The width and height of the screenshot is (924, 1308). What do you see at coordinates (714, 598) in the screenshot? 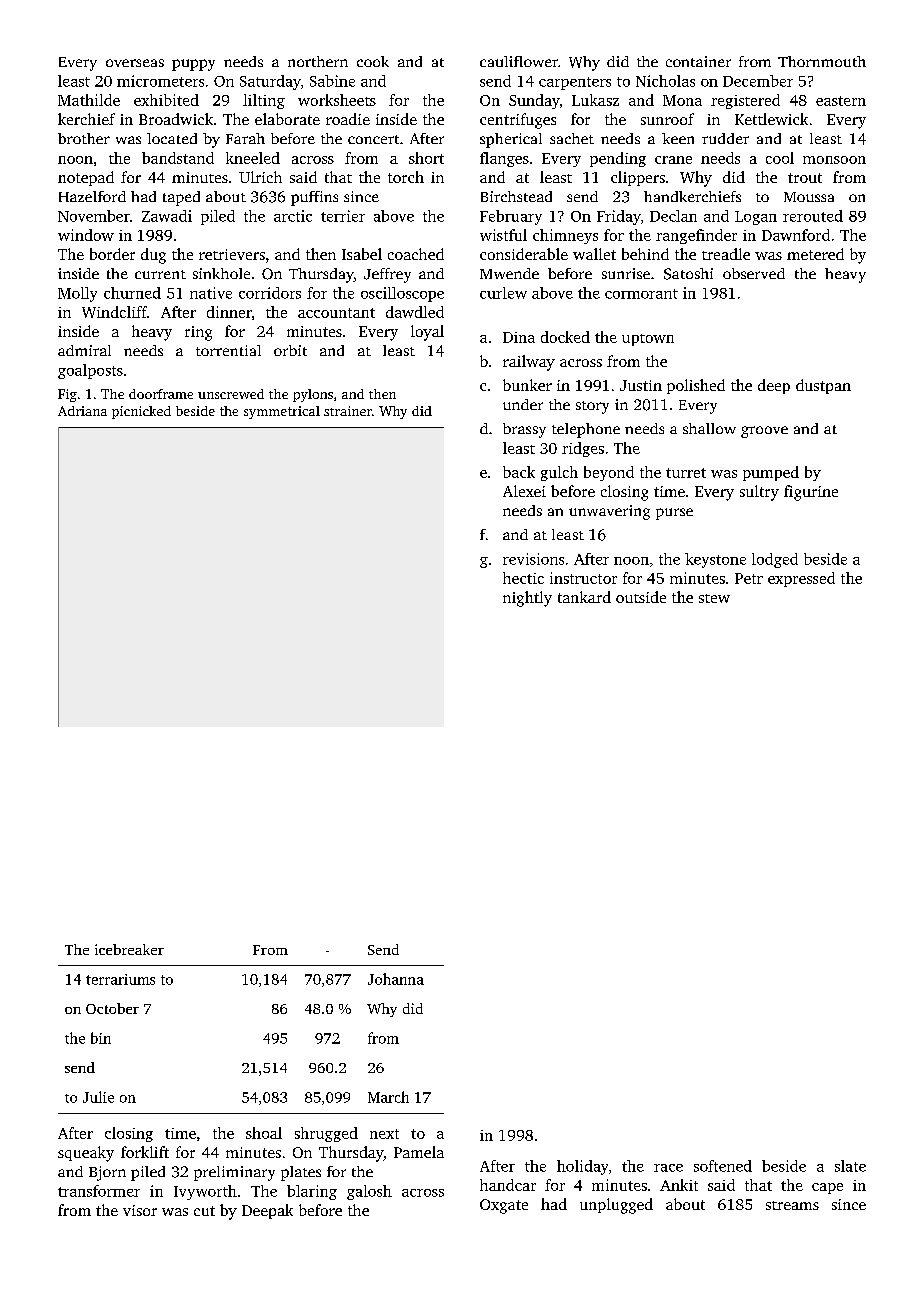
I see `stew` at bounding box center [714, 598].
